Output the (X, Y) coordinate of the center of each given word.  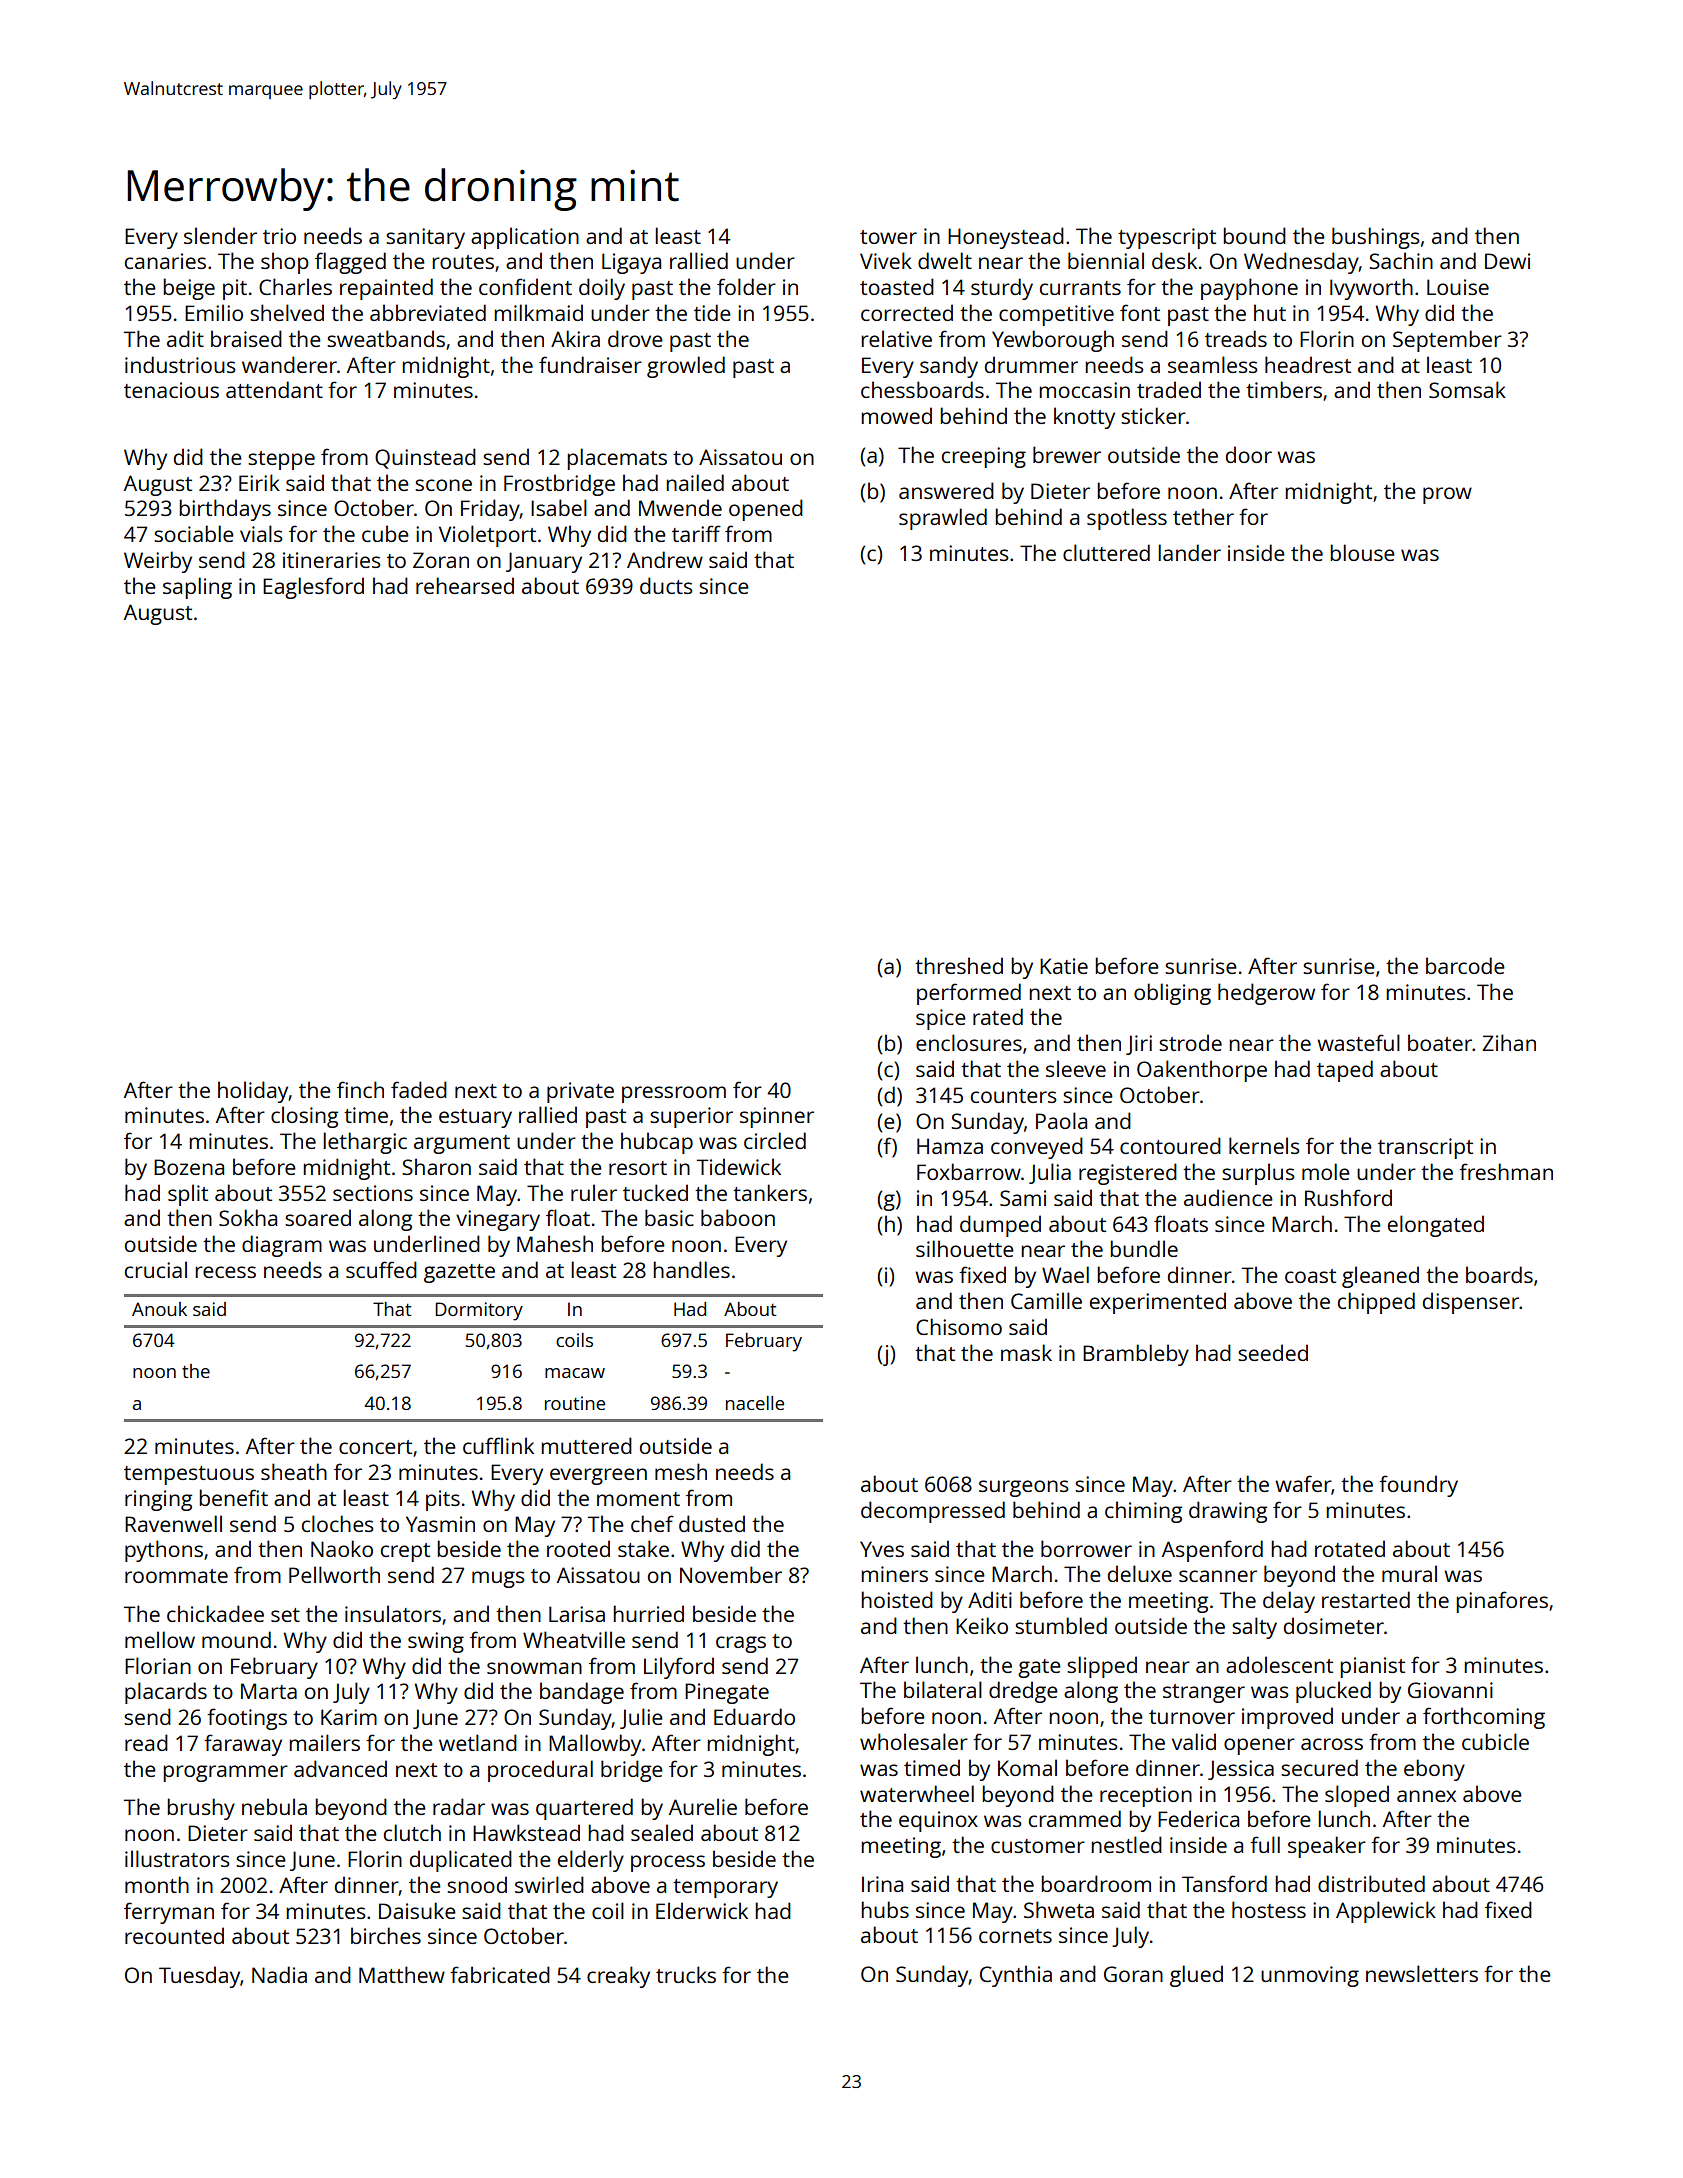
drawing (1228, 1512)
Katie (1064, 966)
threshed (959, 965)
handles (691, 1269)
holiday (253, 1092)
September (1447, 341)
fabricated (500, 1974)
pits (443, 1500)
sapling (197, 588)
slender (220, 235)
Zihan (1509, 1042)
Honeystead (1006, 238)
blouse (1362, 552)
